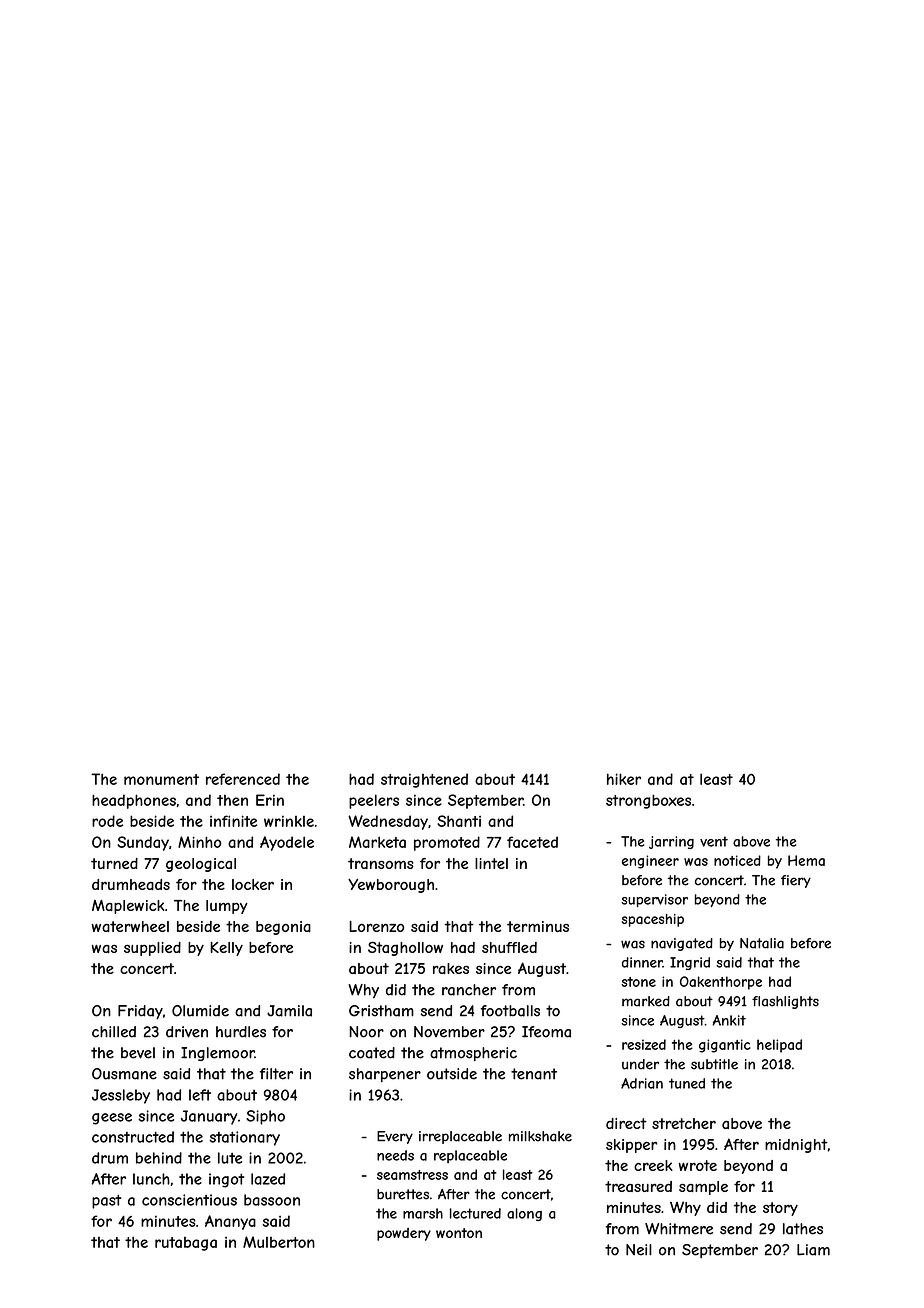 The image size is (924, 1308). I want to click on bevel, so click(138, 1053).
